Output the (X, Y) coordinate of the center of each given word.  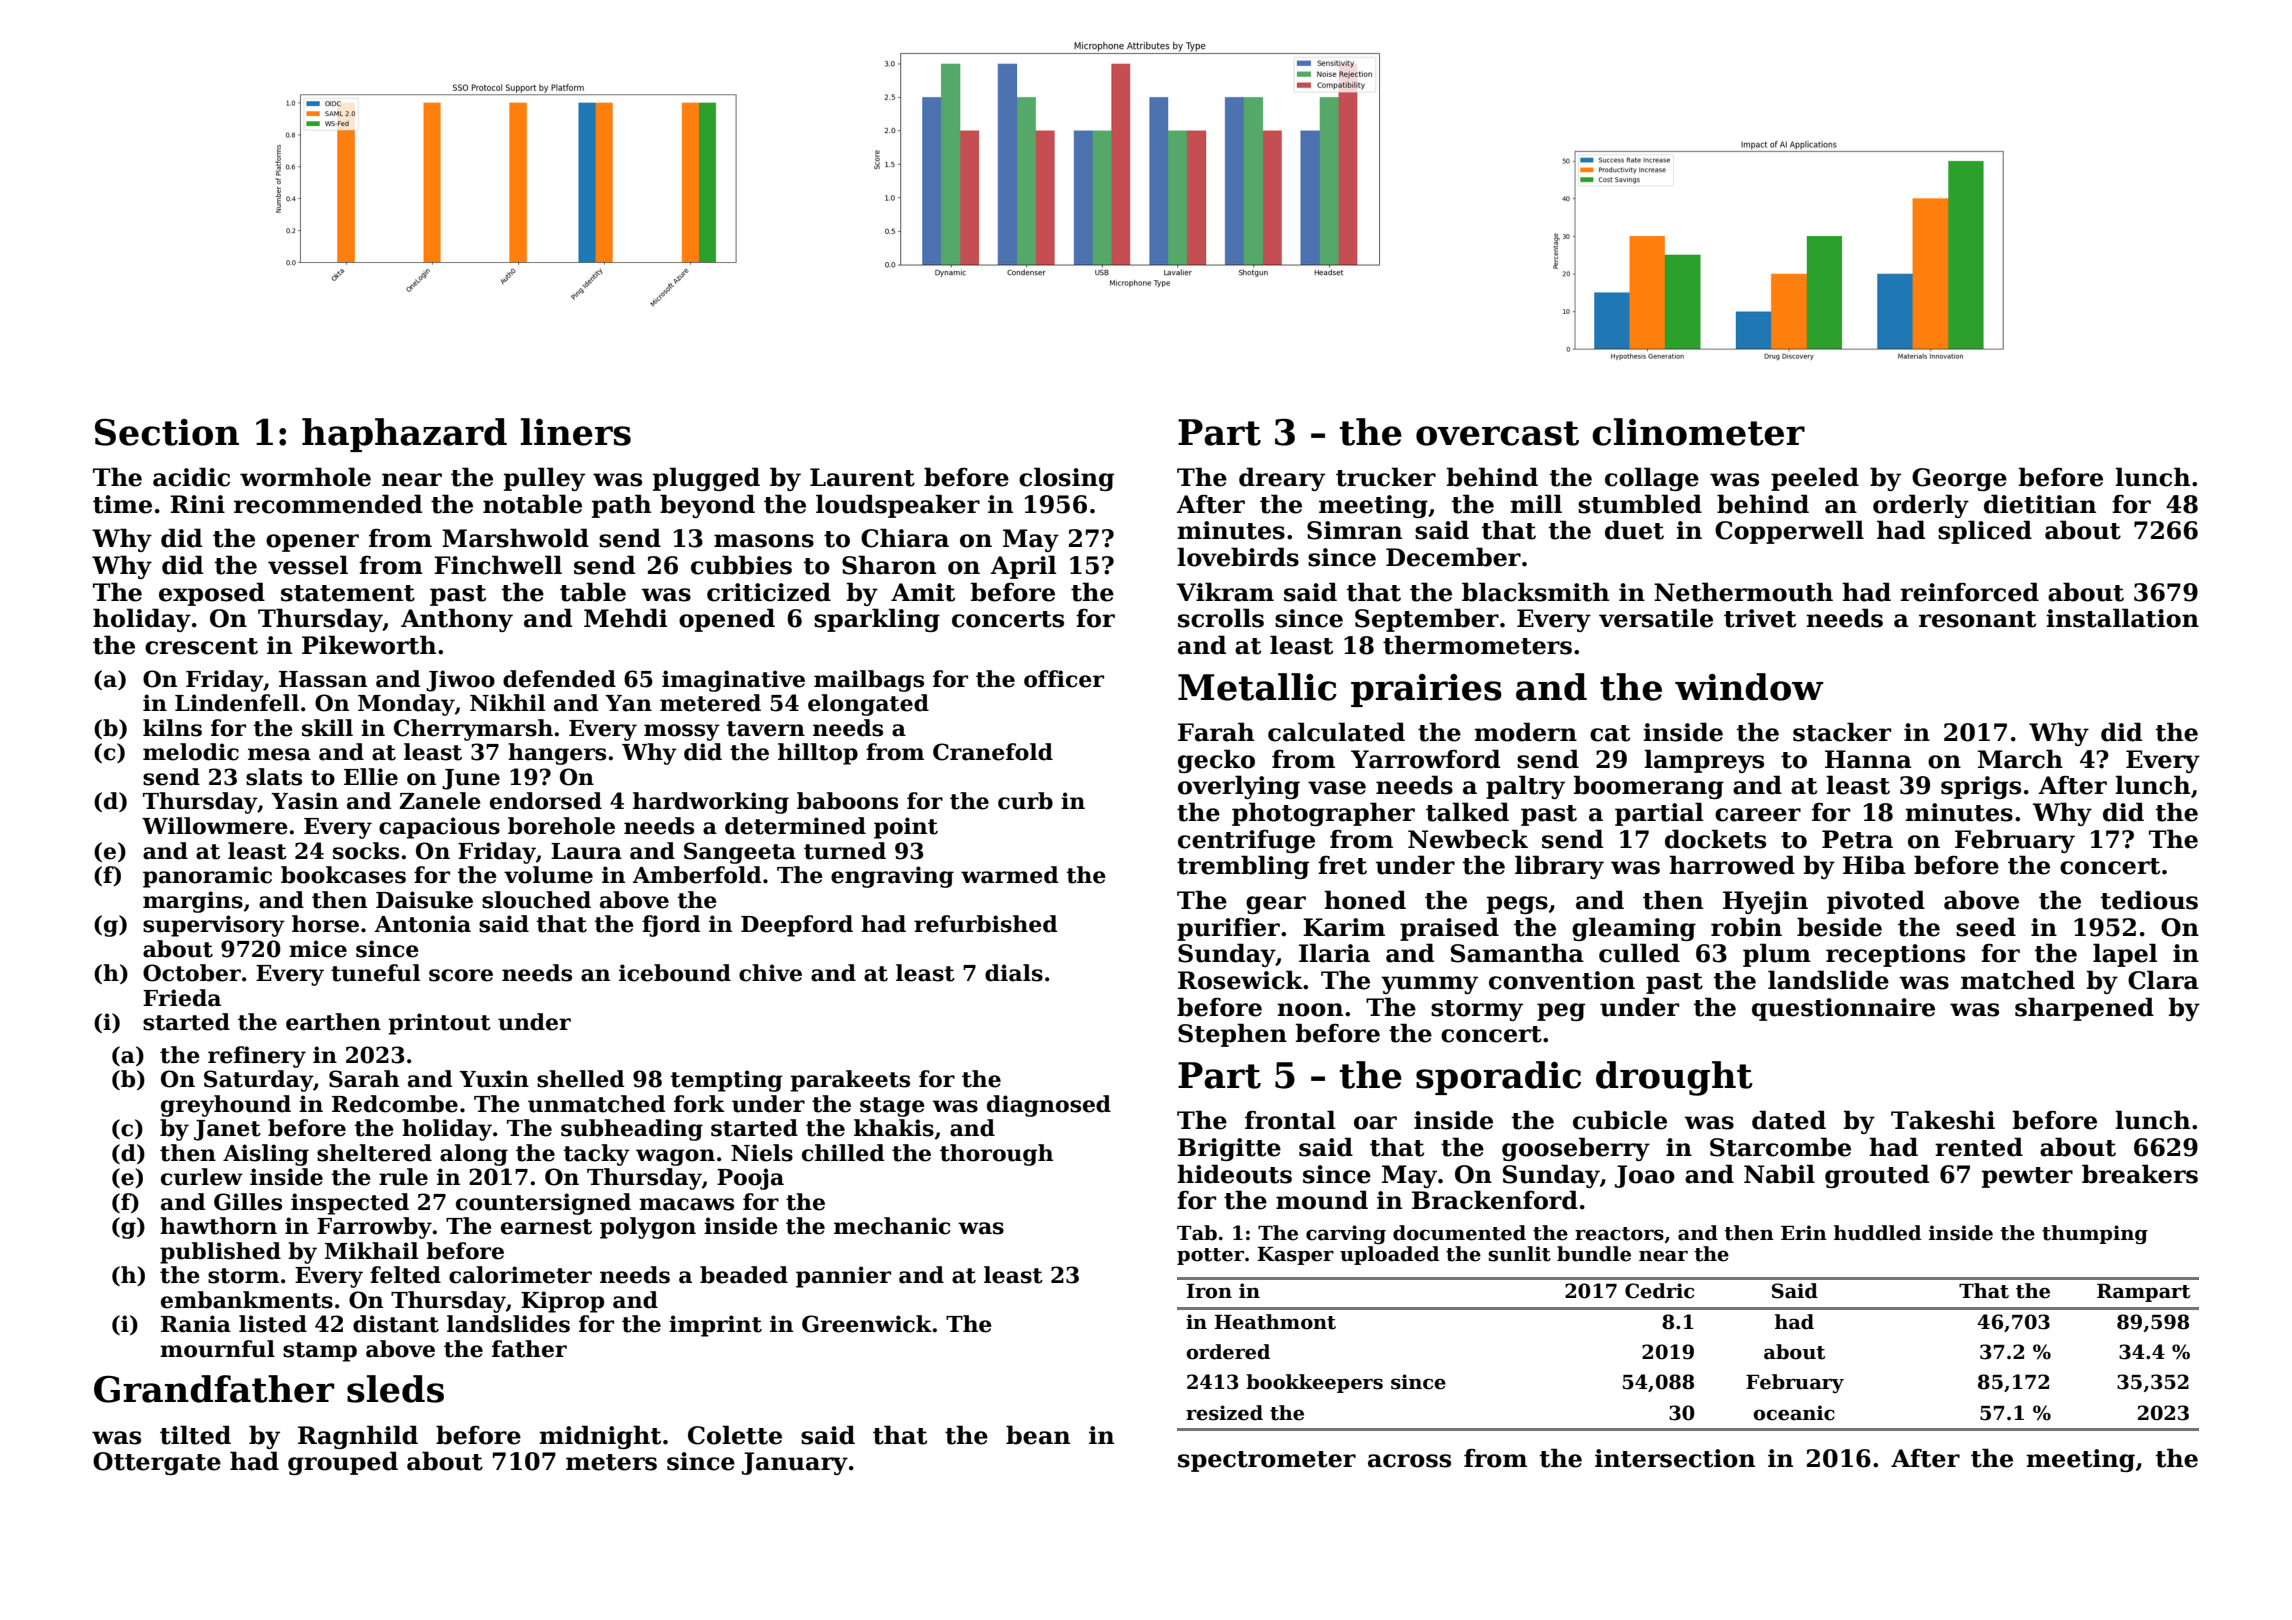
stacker (1842, 732)
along (474, 1155)
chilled (843, 1153)
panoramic (207, 877)
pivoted (1876, 902)
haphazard (404, 435)
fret (1342, 865)
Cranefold (993, 752)
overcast (1497, 433)
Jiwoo (460, 681)
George (1959, 479)
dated (1789, 1120)
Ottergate (157, 1463)
